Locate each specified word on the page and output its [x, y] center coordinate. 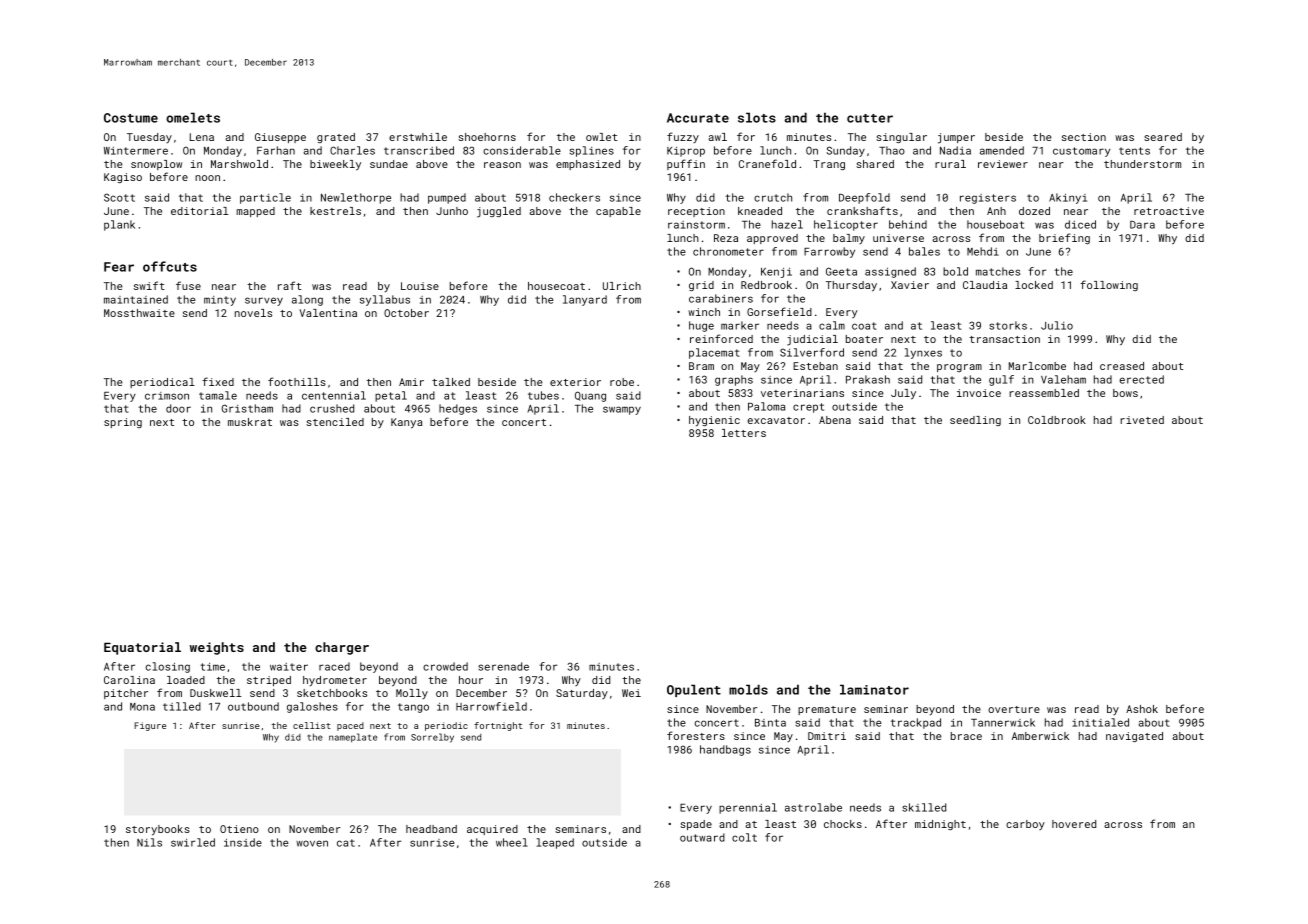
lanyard [585, 300]
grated [336, 138]
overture [1014, 709]
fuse [188, 285]
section [1084, 137]
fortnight [498, 726]
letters [744, 433]
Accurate [698, 118]
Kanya [407, 423]
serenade [503, 666]
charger [342, 648]
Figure [150, 726]
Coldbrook [1057, 420]
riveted [1142, 420]
